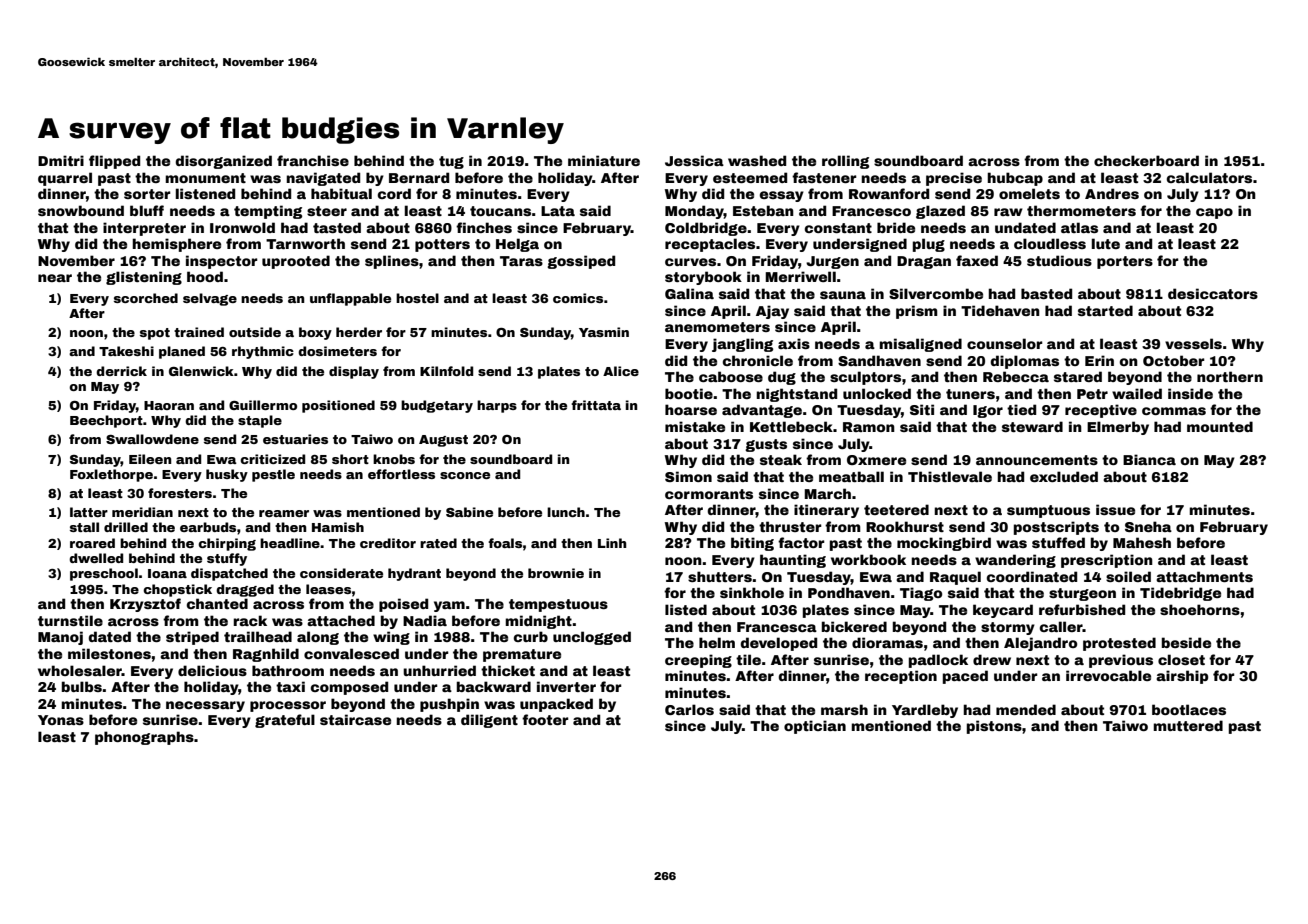  I want to click on Sabine, so click(469, 512).
